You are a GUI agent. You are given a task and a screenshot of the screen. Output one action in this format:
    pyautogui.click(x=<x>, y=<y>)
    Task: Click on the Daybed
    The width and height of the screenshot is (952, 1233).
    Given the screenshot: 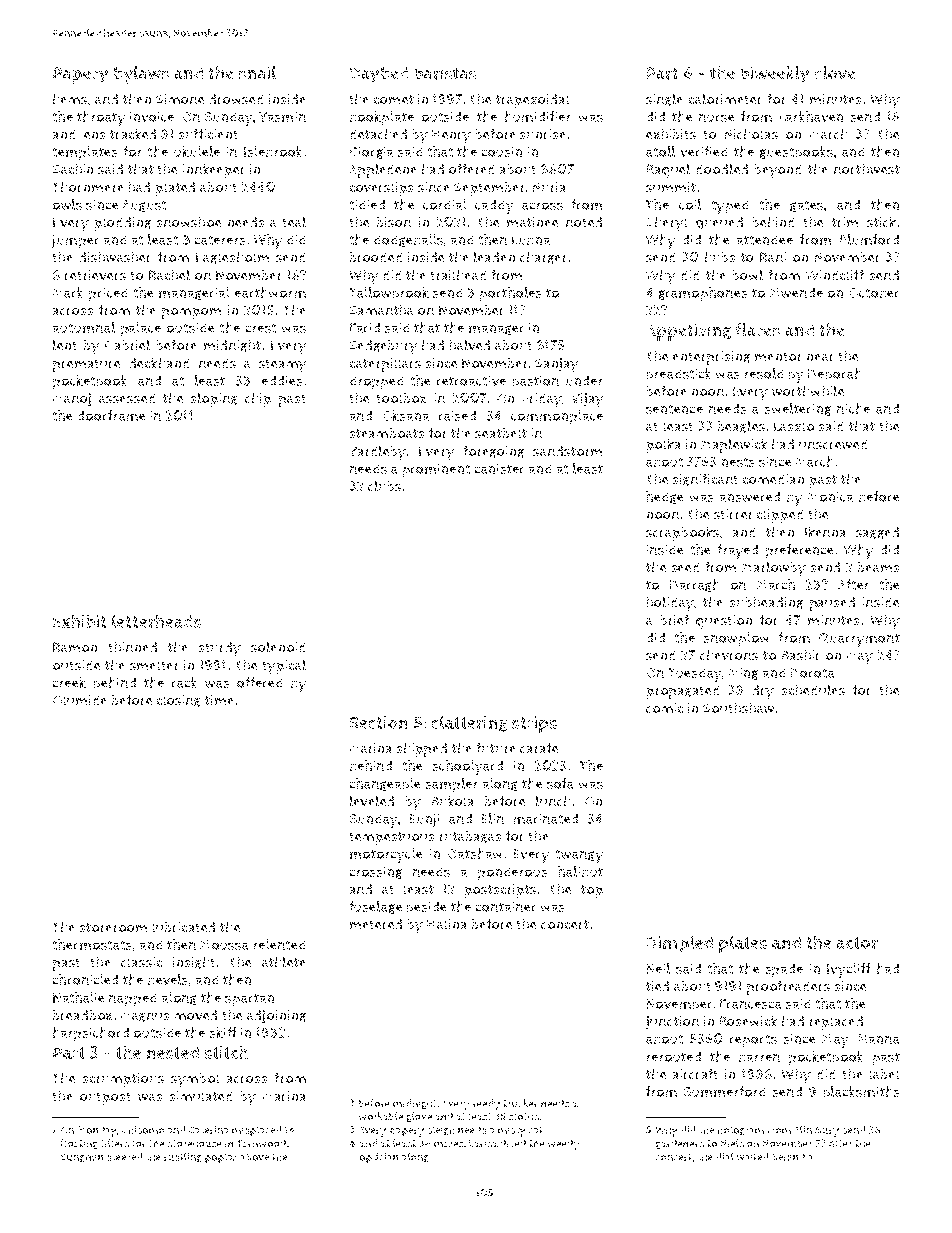 What is the action you would take?
    pyautogui.click(x=379, y=75)
